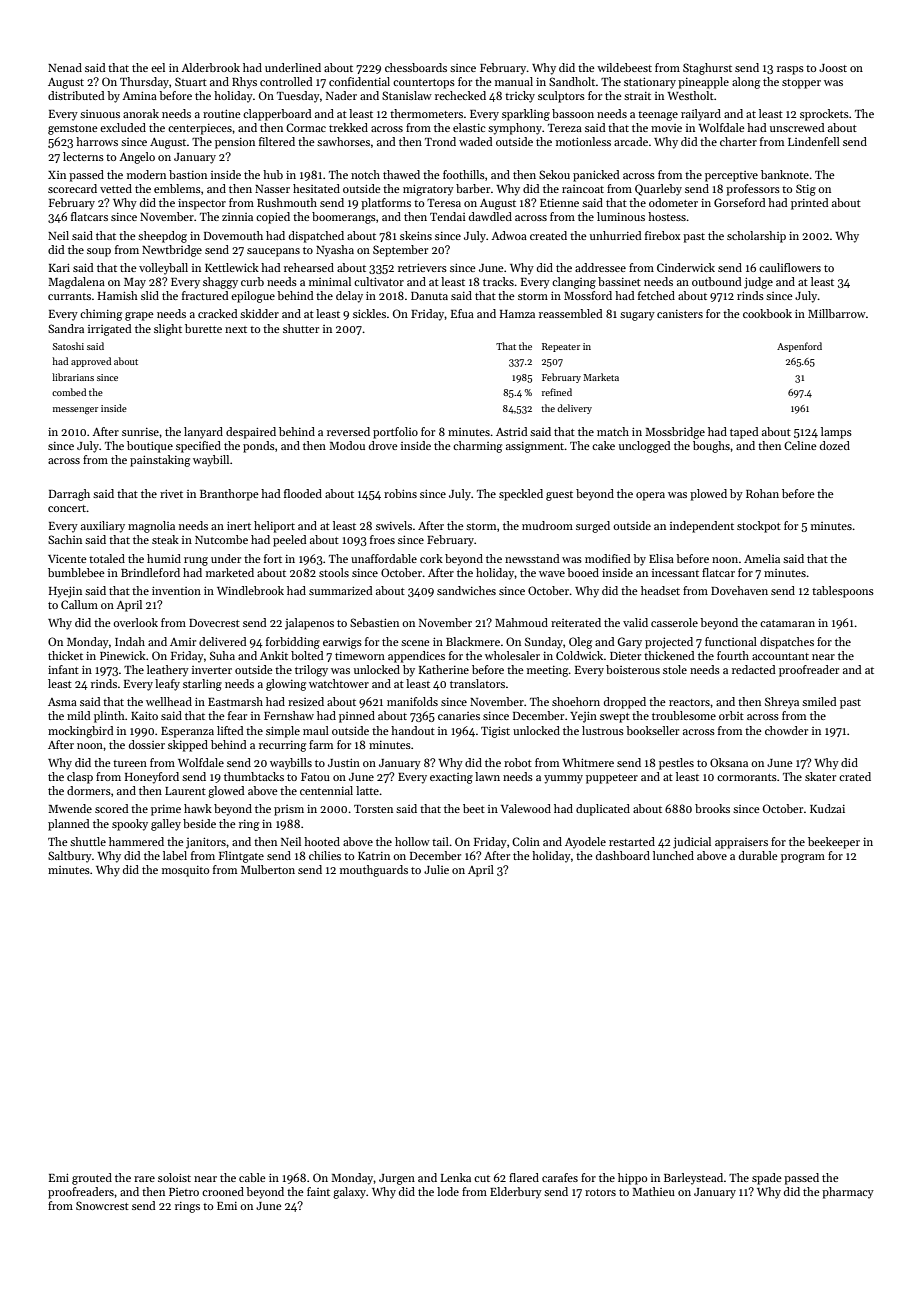 Image resolution: width=924 pixels, height=1308 pixels. I want to click on heliport, so click(274, 527).
